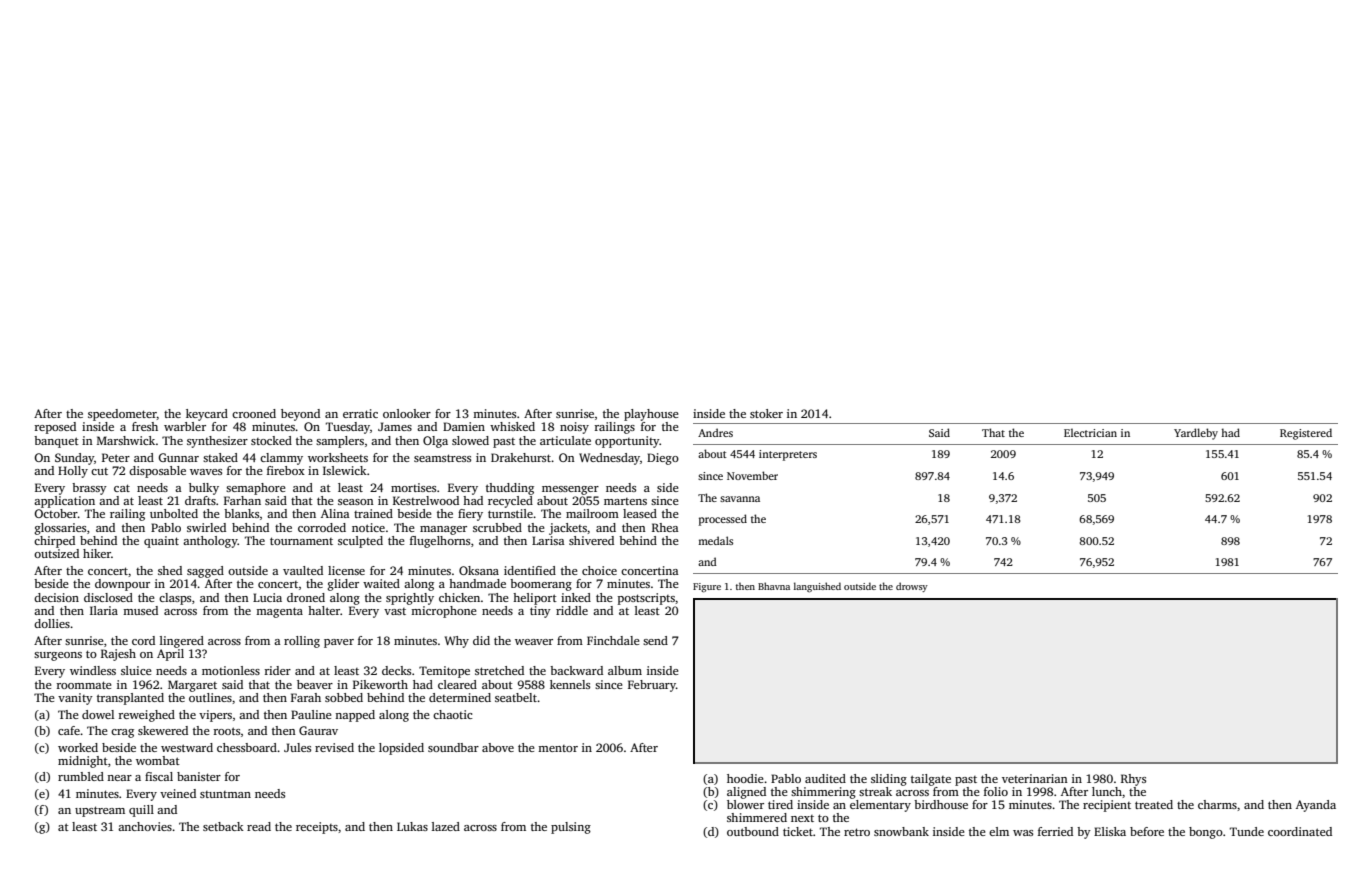  What do you see at coordinates (745, 778) in the document?
I see `hoodie` at bounding box center [745, 778].
